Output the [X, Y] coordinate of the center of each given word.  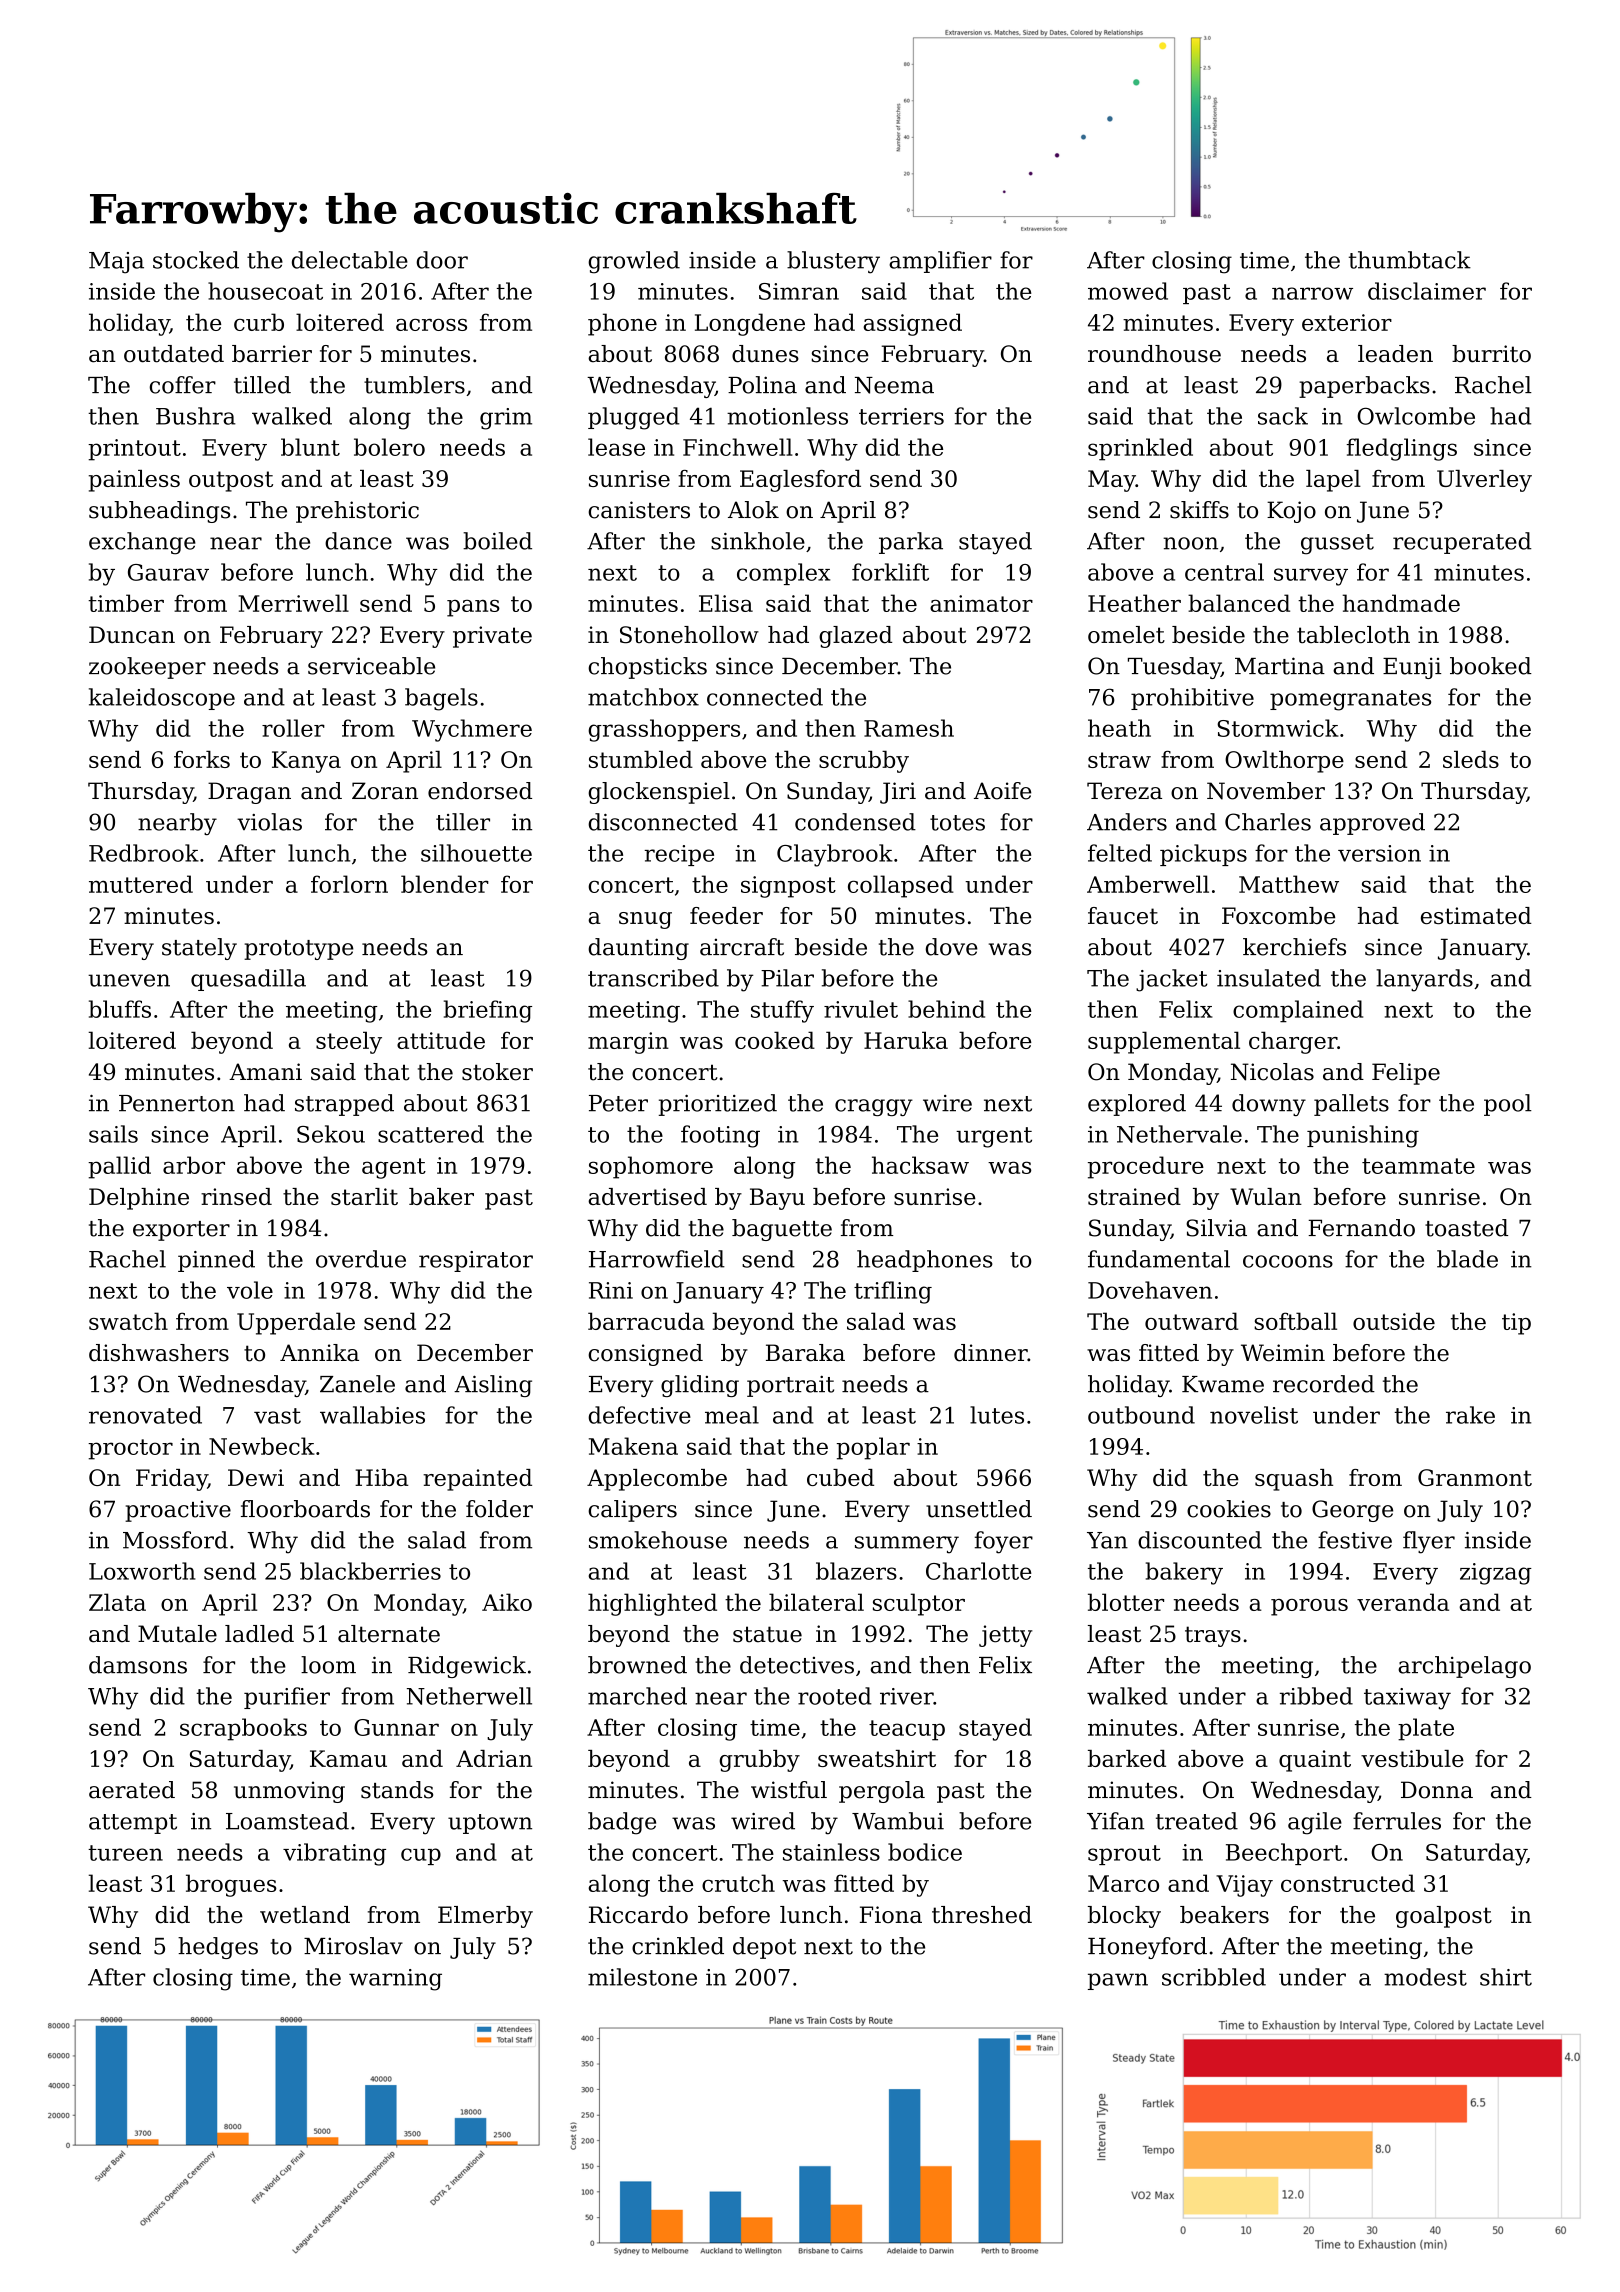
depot [764, 1948]
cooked [775, 1040]
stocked [196, 260]
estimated [1476, 915]
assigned [912, 324]
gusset [1337, 544]
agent [394, 1168]
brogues [231, 1885]
